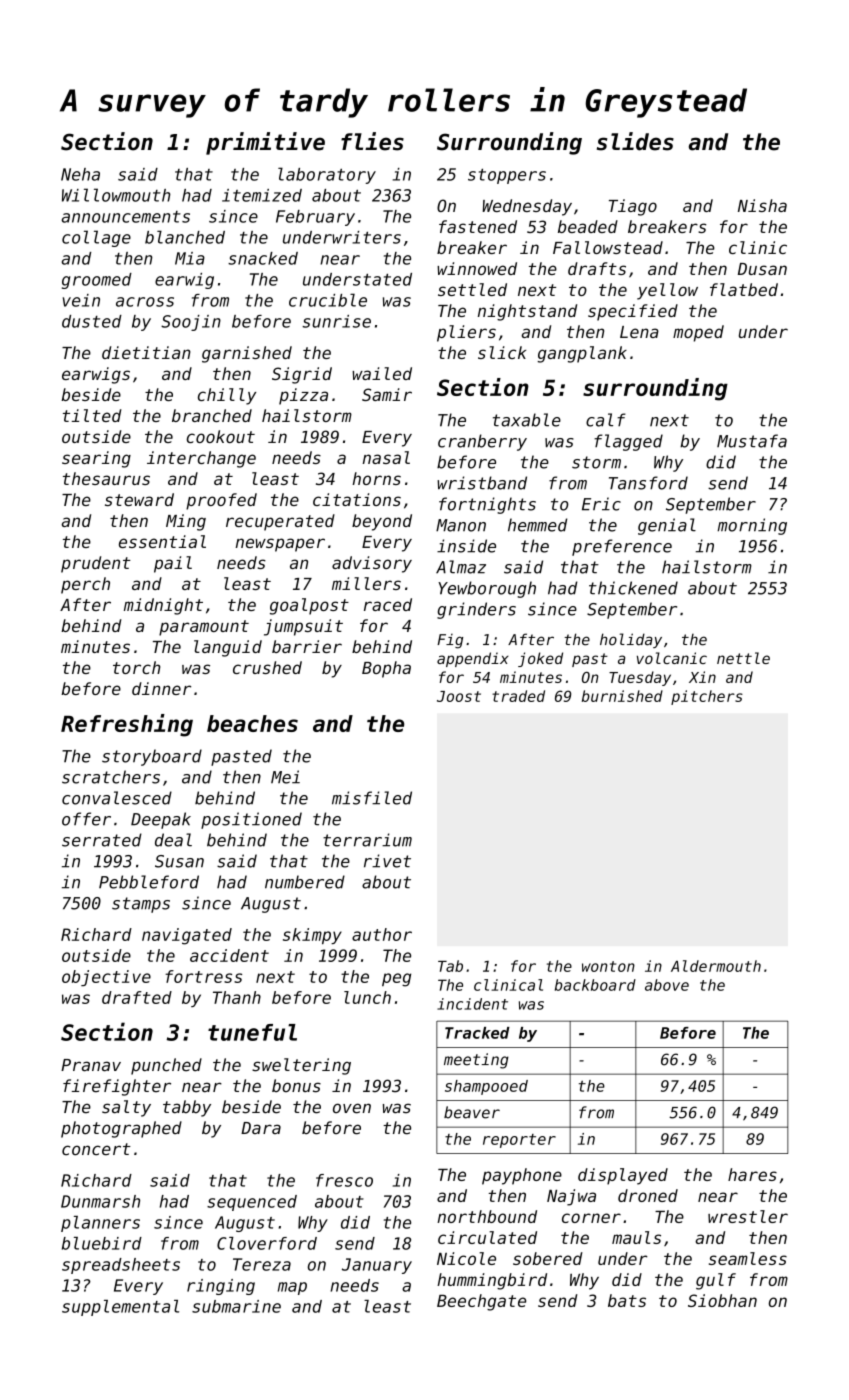 The height and width of the document is (1400, 849). I want to click on spreadsheets, so click(121, 1266).
